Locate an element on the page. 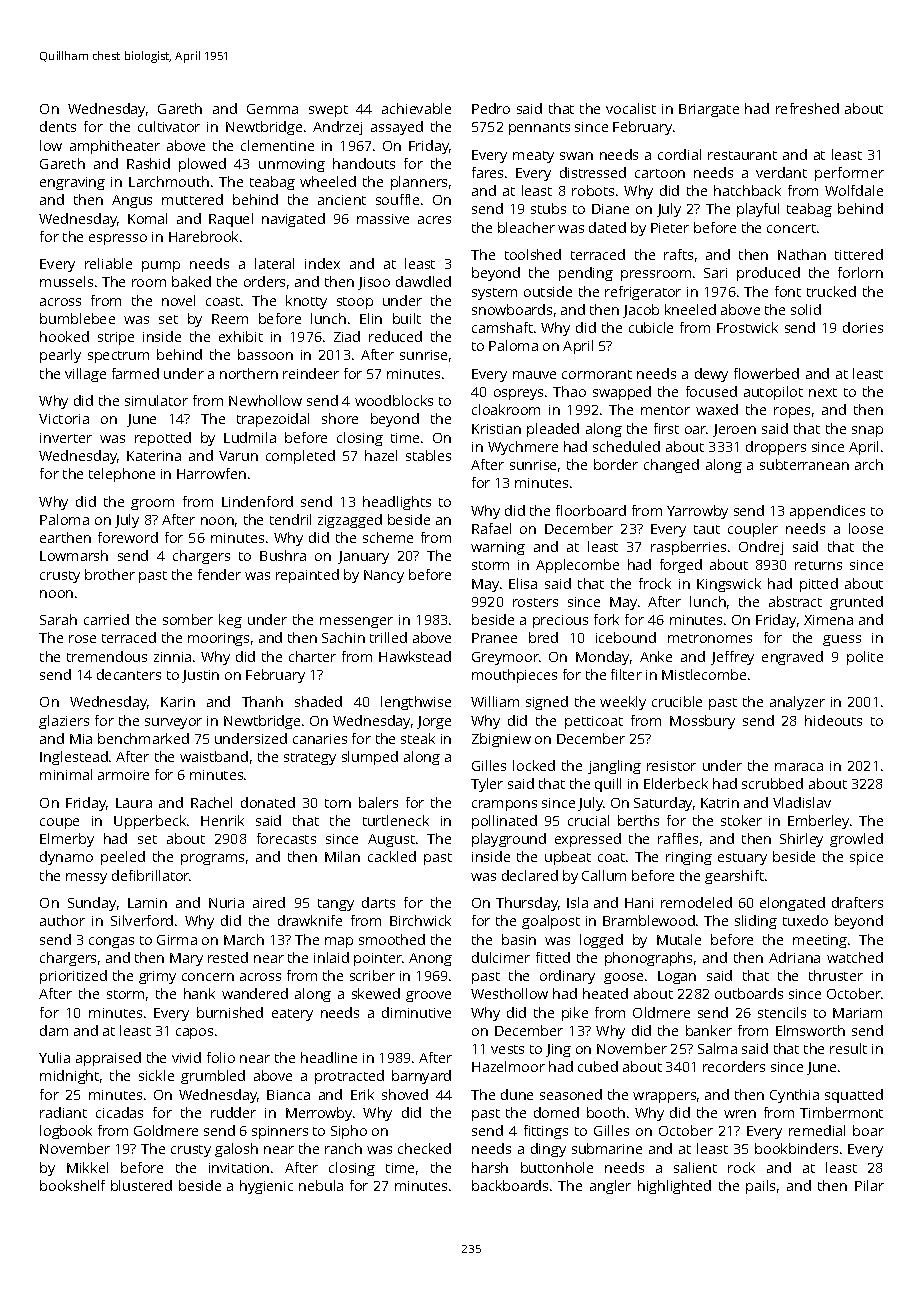 The image size is (924, 1308). returns is located at coordinates (818, 565).
